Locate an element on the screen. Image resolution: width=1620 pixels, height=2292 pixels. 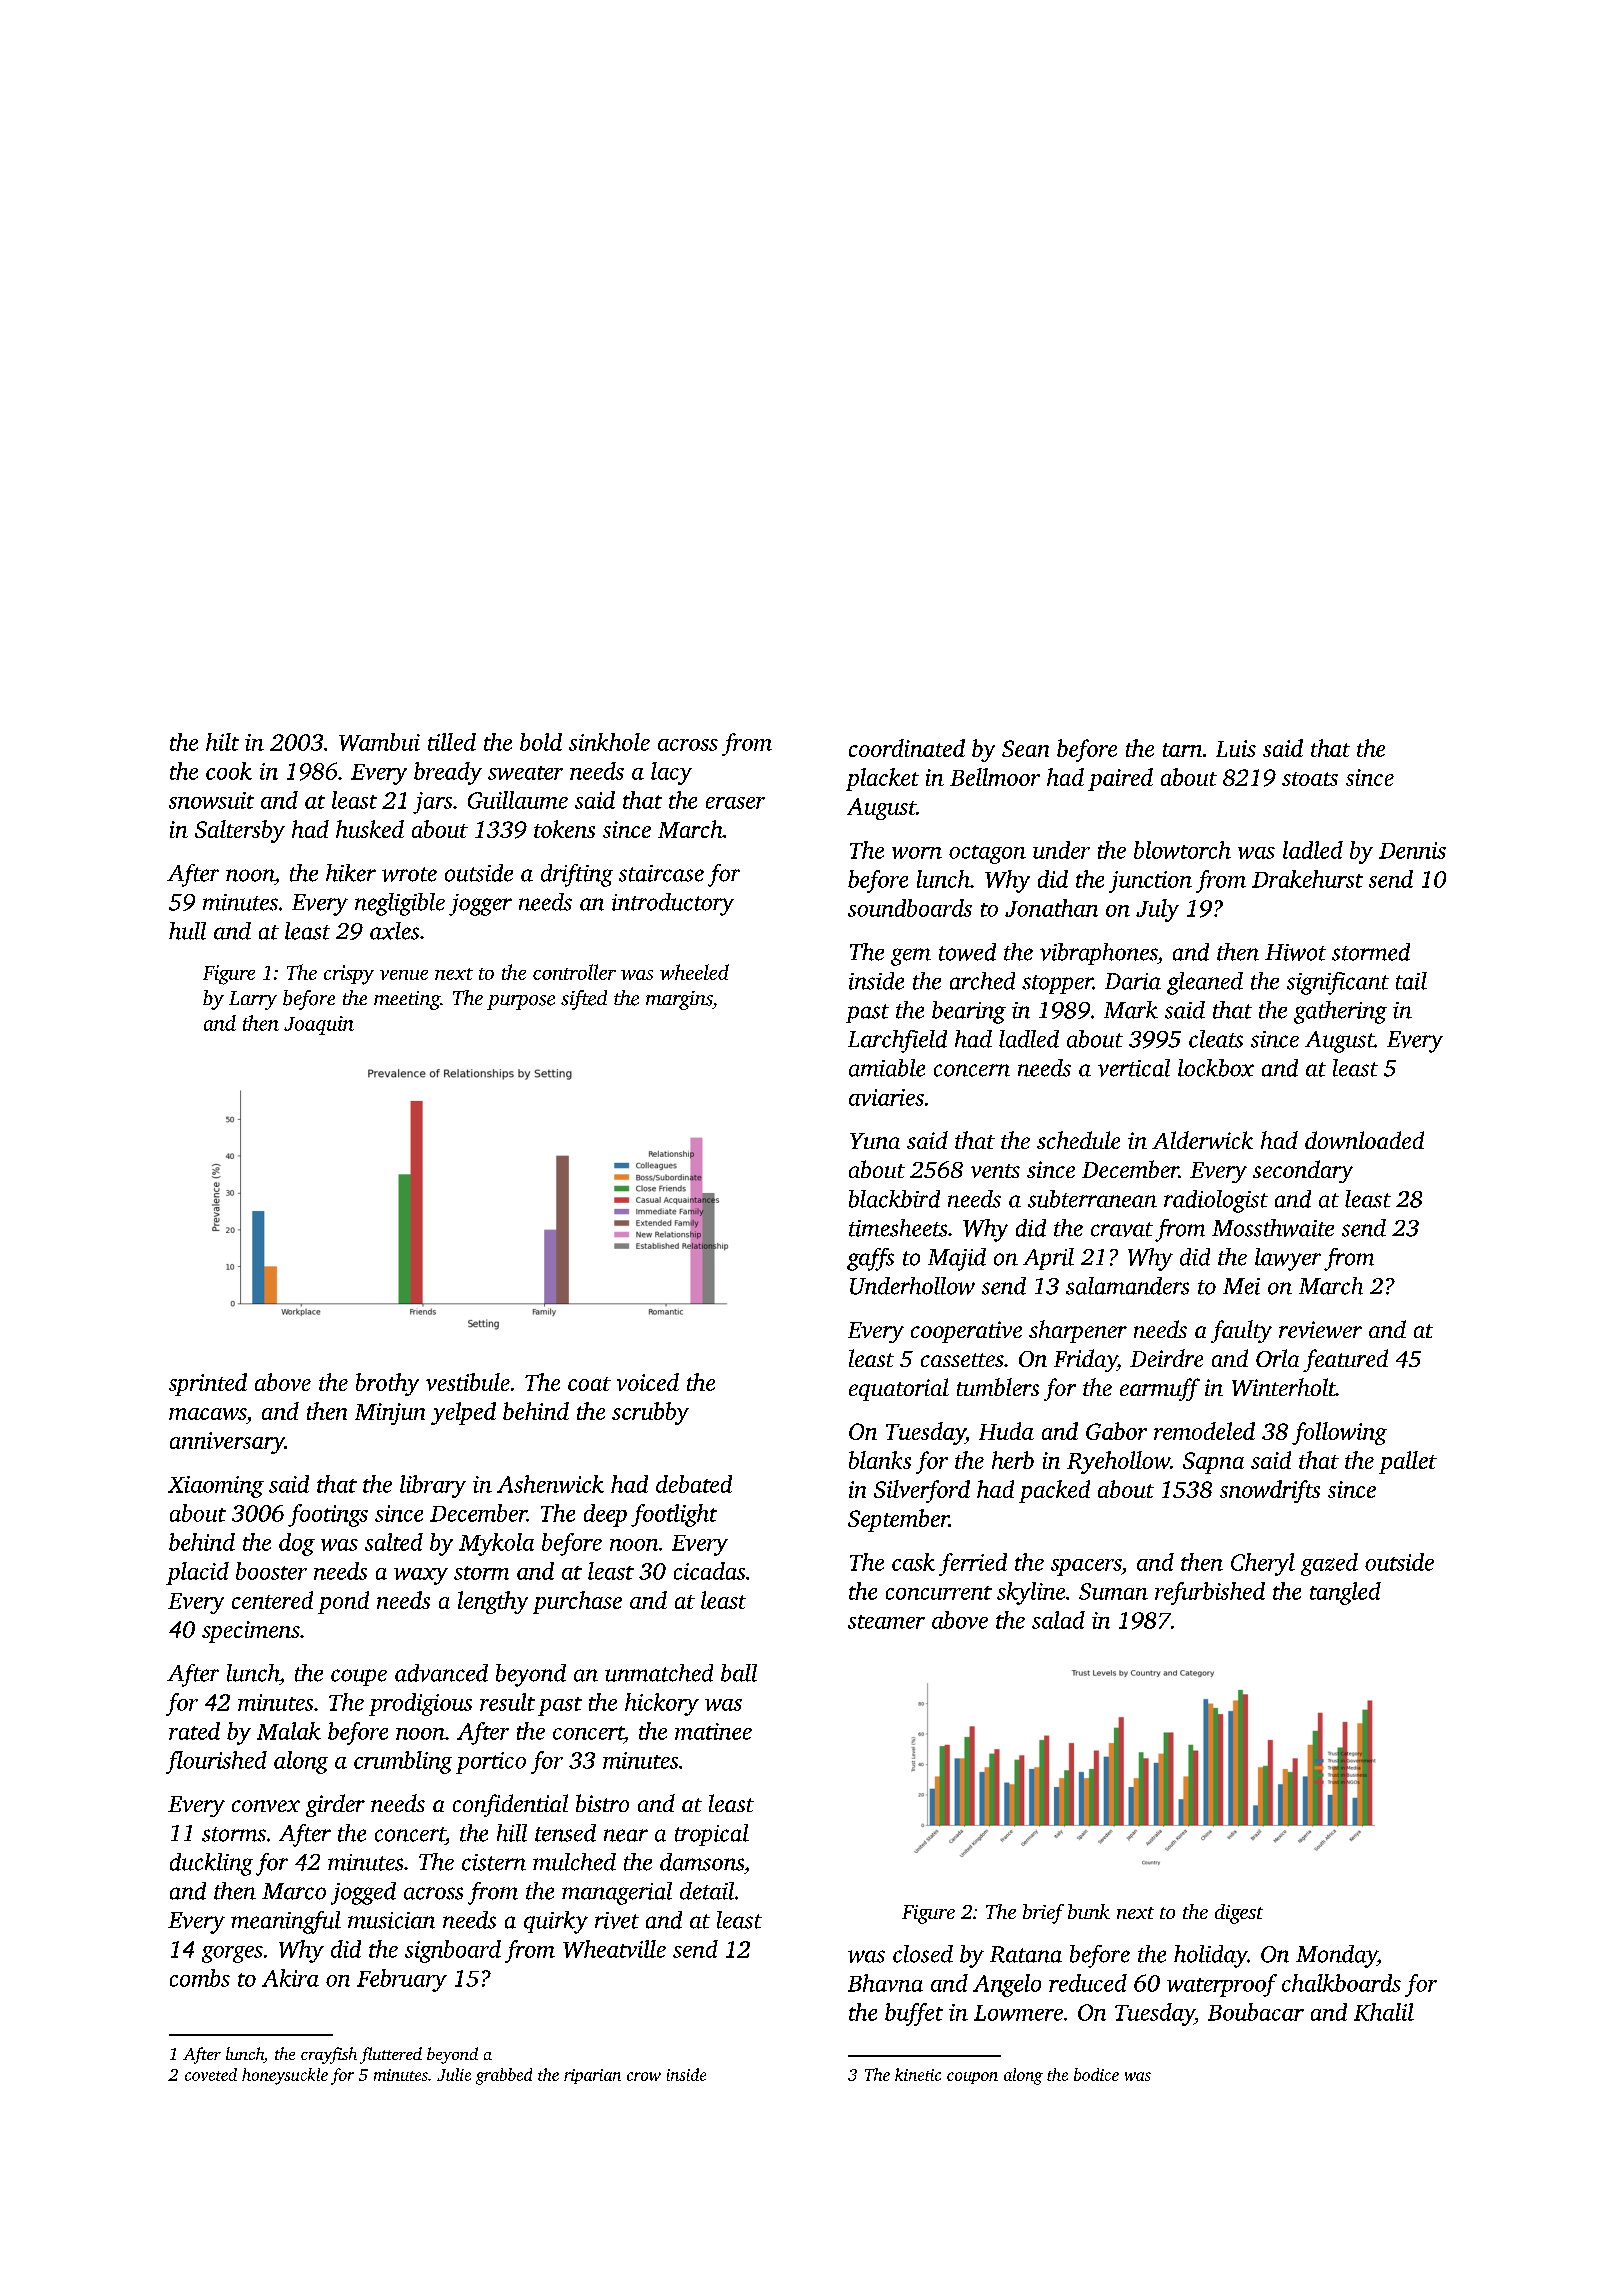
grabbed is located at coordinates (504, 2076).
